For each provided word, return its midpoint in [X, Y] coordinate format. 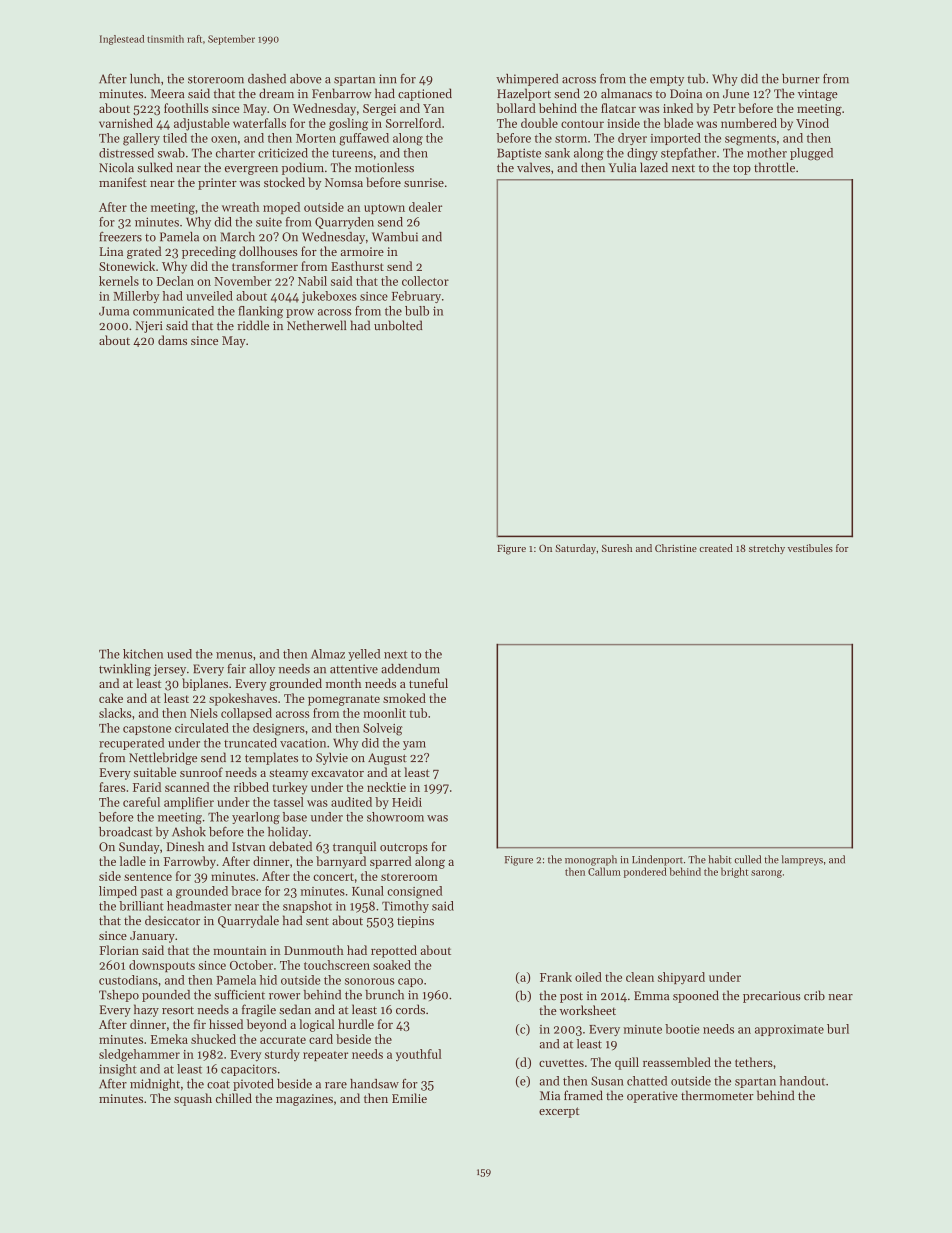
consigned [414, 892]
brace [246, 891]
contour [582, 124]
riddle [253, 325]
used [179, 654]
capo [410, 982]
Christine [676, 548]
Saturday [575, 549]
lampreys [802, 860]
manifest [123, 182]
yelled [364, 655]
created [716, 548]
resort [178, 1010]
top [742, 169]
